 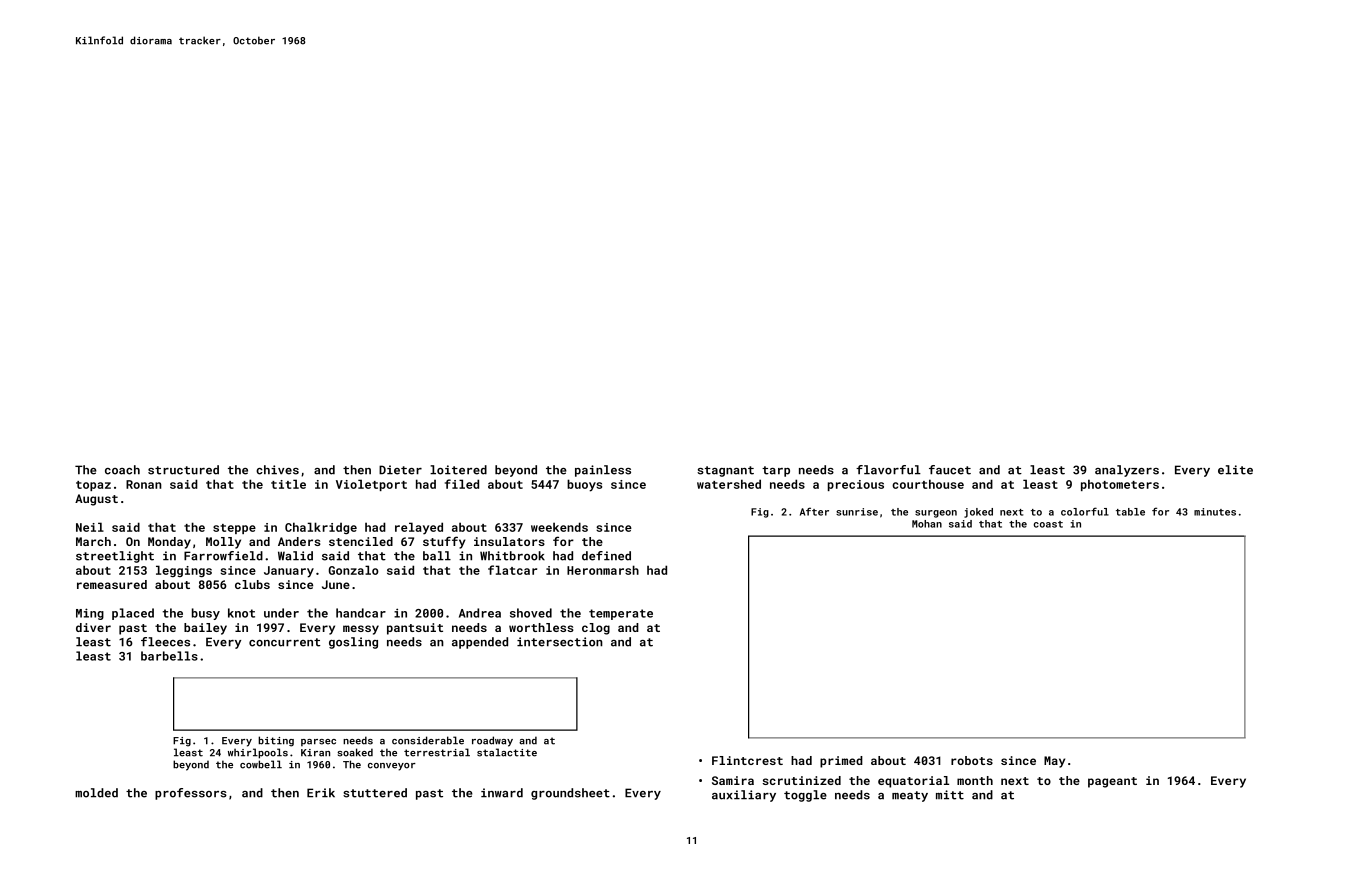 What do you see at coordinates (1048, 524) in the screenshot?
I see `coast` at bounding box center [1048, 524].
